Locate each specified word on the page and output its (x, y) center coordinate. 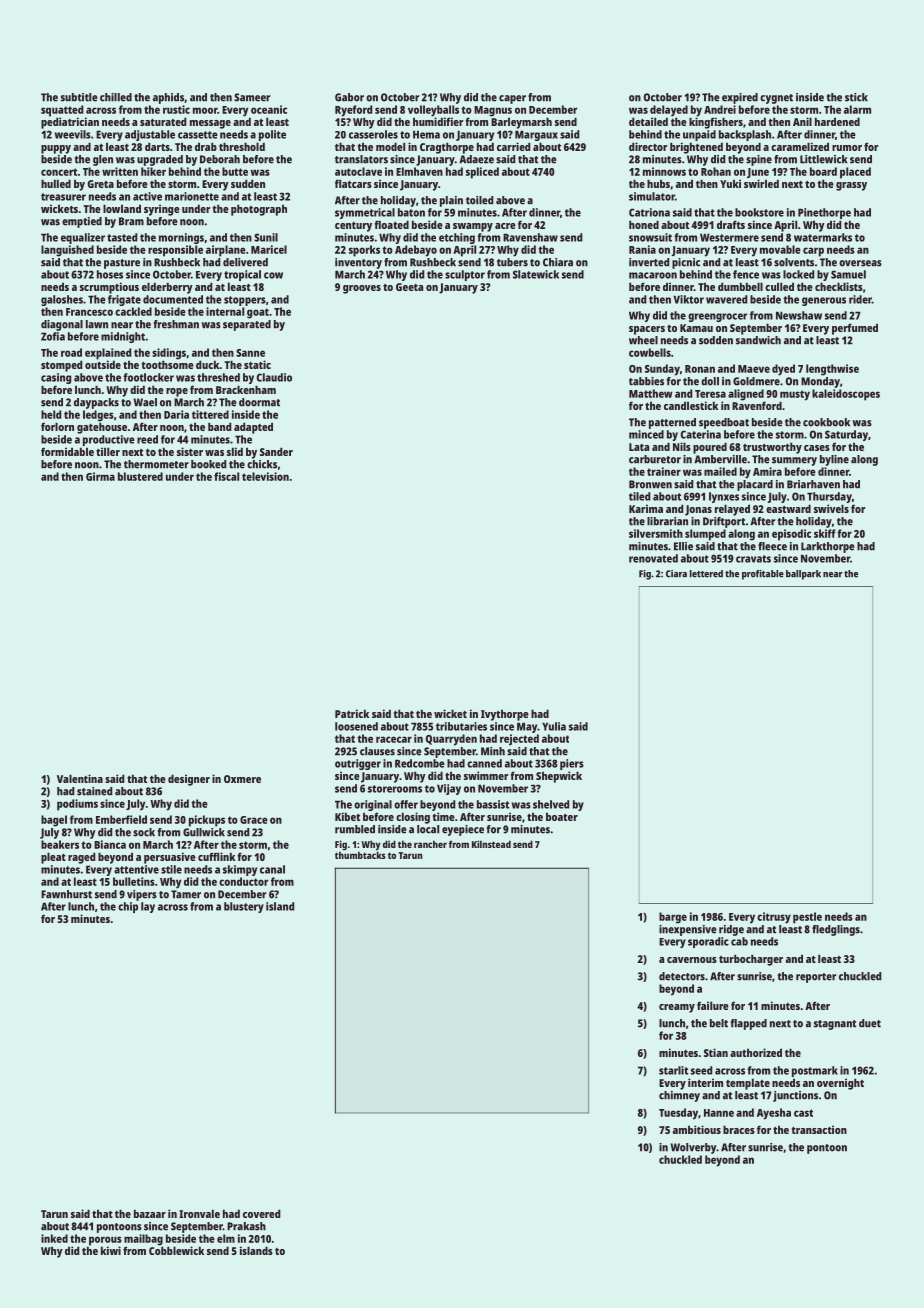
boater (562, 816)
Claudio (274, 377)
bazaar (150, 1213)
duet (870, 1023)
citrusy (774, 918)
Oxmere (242, 779)
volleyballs (433, 111)
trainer (664, 471)
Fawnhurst (66, 894)
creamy (677, 1008)
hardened (837, 121)
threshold (242, 146)
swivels (831, 508)
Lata (639, 447)
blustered (140, 476)
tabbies (646, 381)
